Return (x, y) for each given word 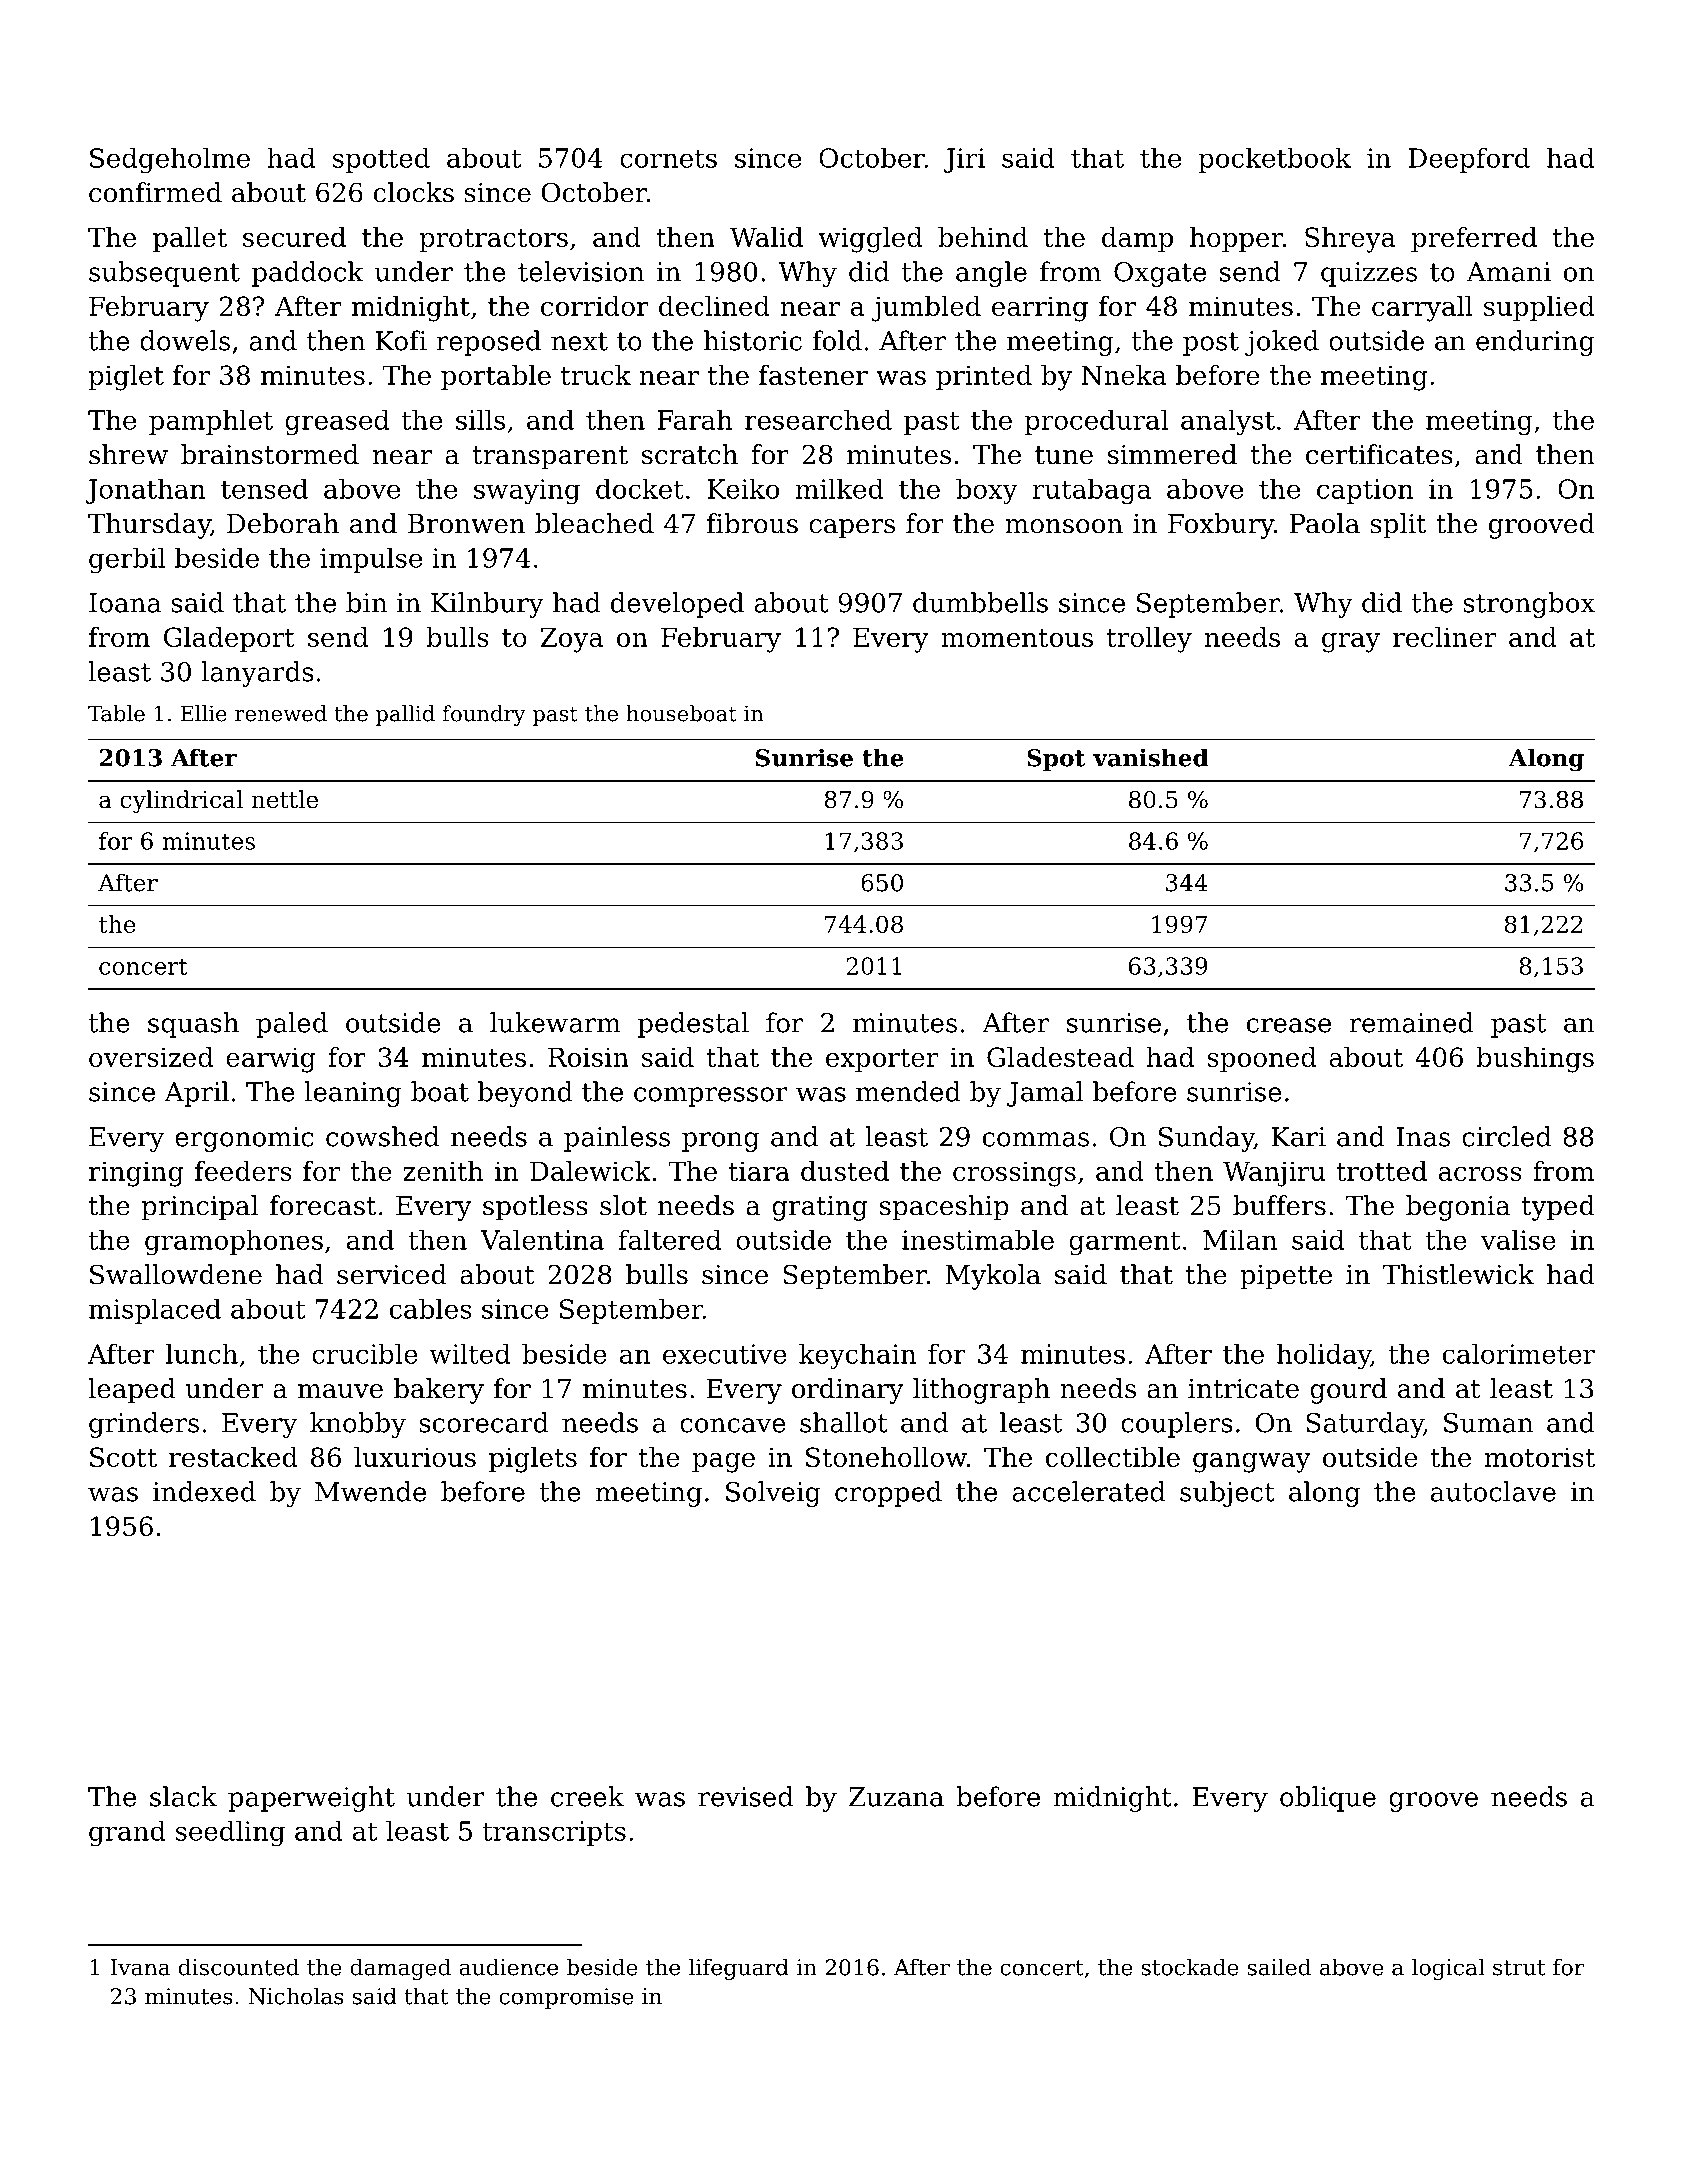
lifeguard (739, 1969)
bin (366, 602)
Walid (766, 237)
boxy (987, 492)
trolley (1149, 640)
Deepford (1469, 160)
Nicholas (296, 1996)
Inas (1423, 1137)
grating (820, 1208)
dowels (185, 340)
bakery (439, 1391)
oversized (151, 1057)
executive (725, 1354)
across (1480, 1174)
